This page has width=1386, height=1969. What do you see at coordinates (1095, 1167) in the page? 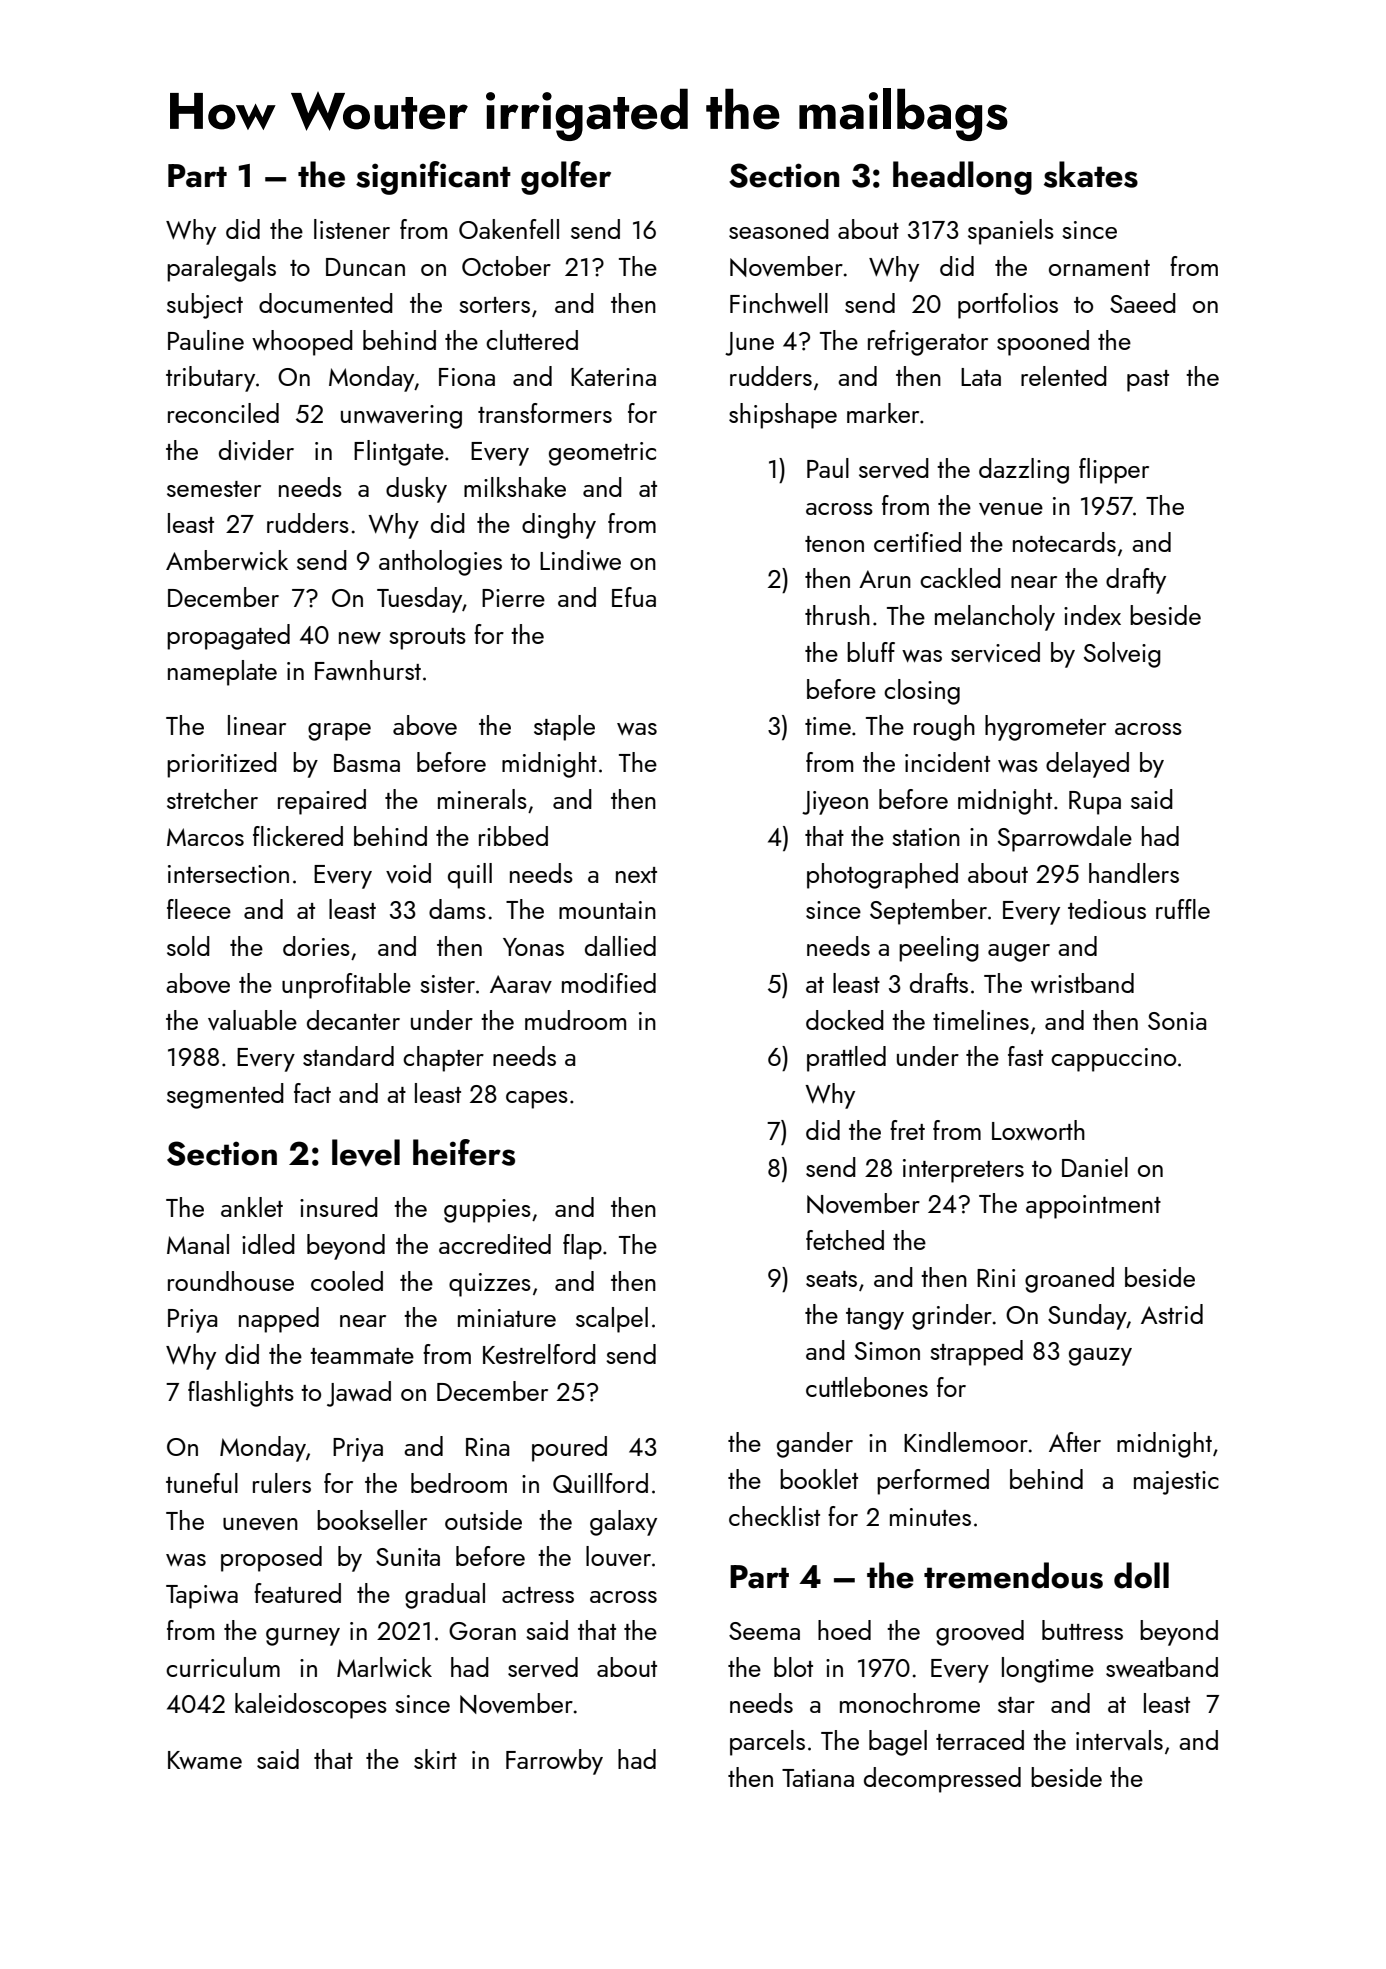
I see `Daniel` at bounding box center [1095, 1167].
